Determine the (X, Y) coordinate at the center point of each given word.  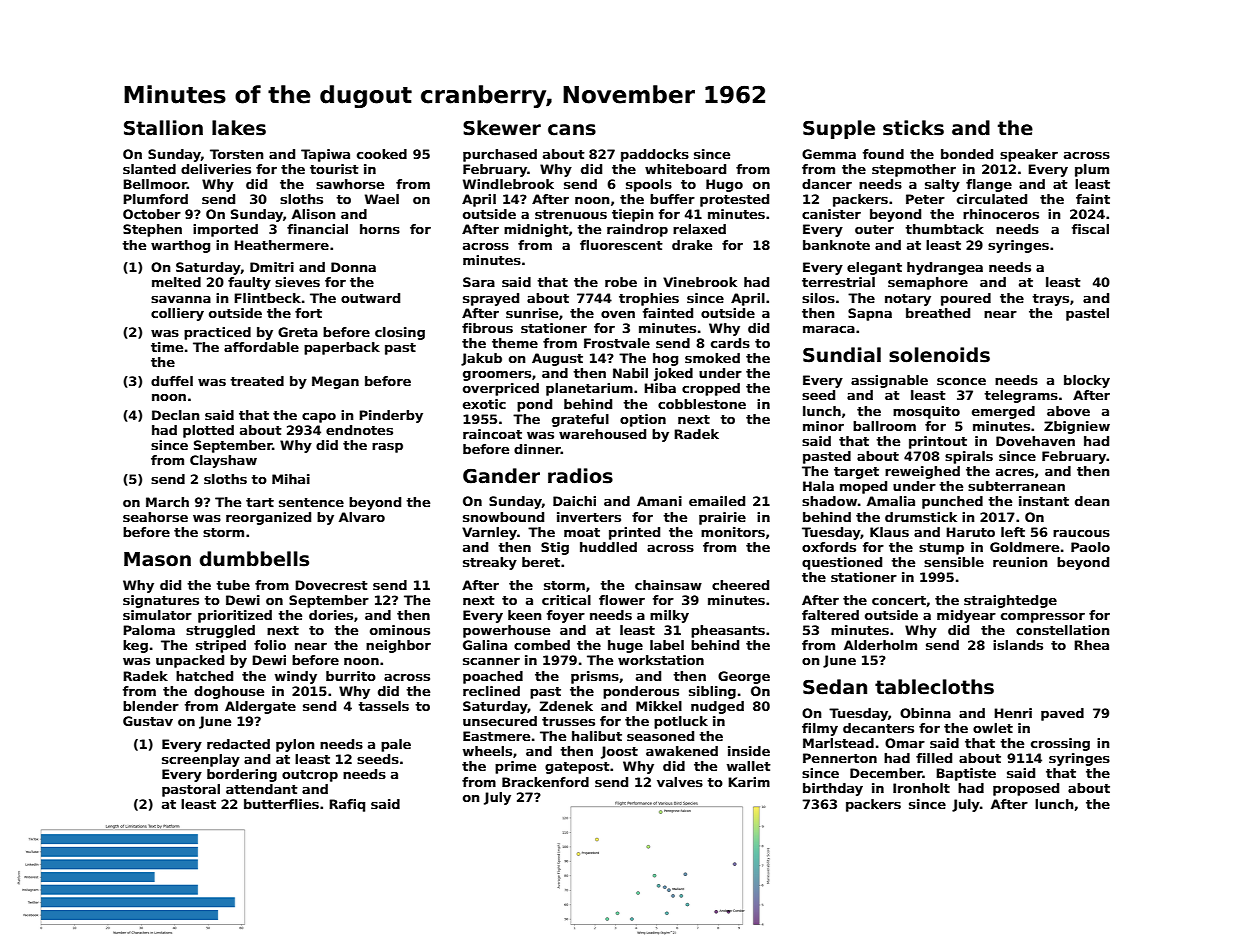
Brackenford (545, 782)
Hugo (724, 185)
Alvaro (362, 517)
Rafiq (347, 805)
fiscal (1090, 229)
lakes (239, 128)
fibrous (487, 328)
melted (176, 282)
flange (989, 185)
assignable (889, 381)
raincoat (492, 434)
